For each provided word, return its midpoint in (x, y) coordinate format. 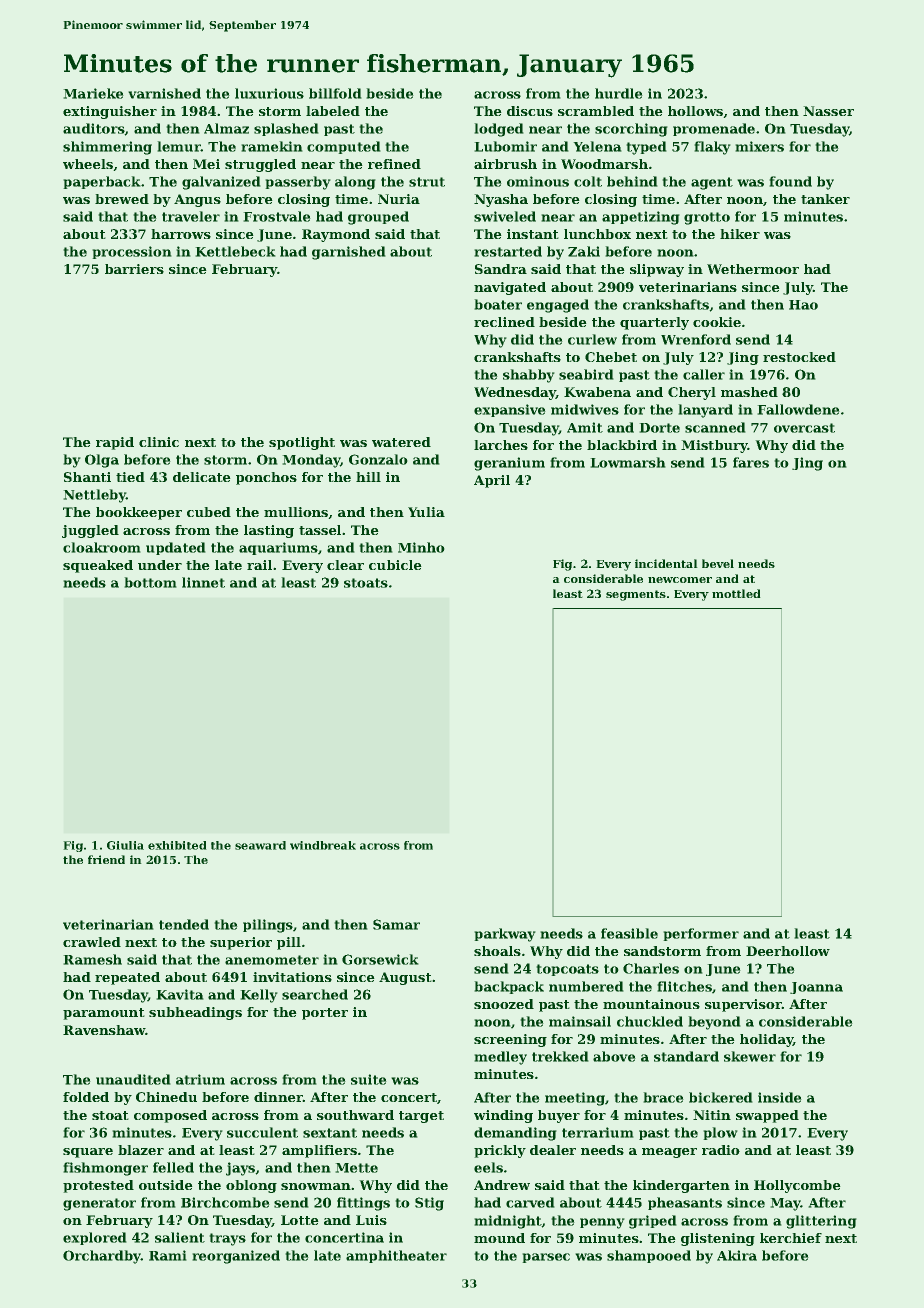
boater (498, 304)
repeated (127, 978)
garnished (348, 253)
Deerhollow (788, 951)
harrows (181, 234)
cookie (717, 322)
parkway (505, 935)
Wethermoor (753, 269)
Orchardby (102, 1257)
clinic (159, 442)
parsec (546, 1258)
